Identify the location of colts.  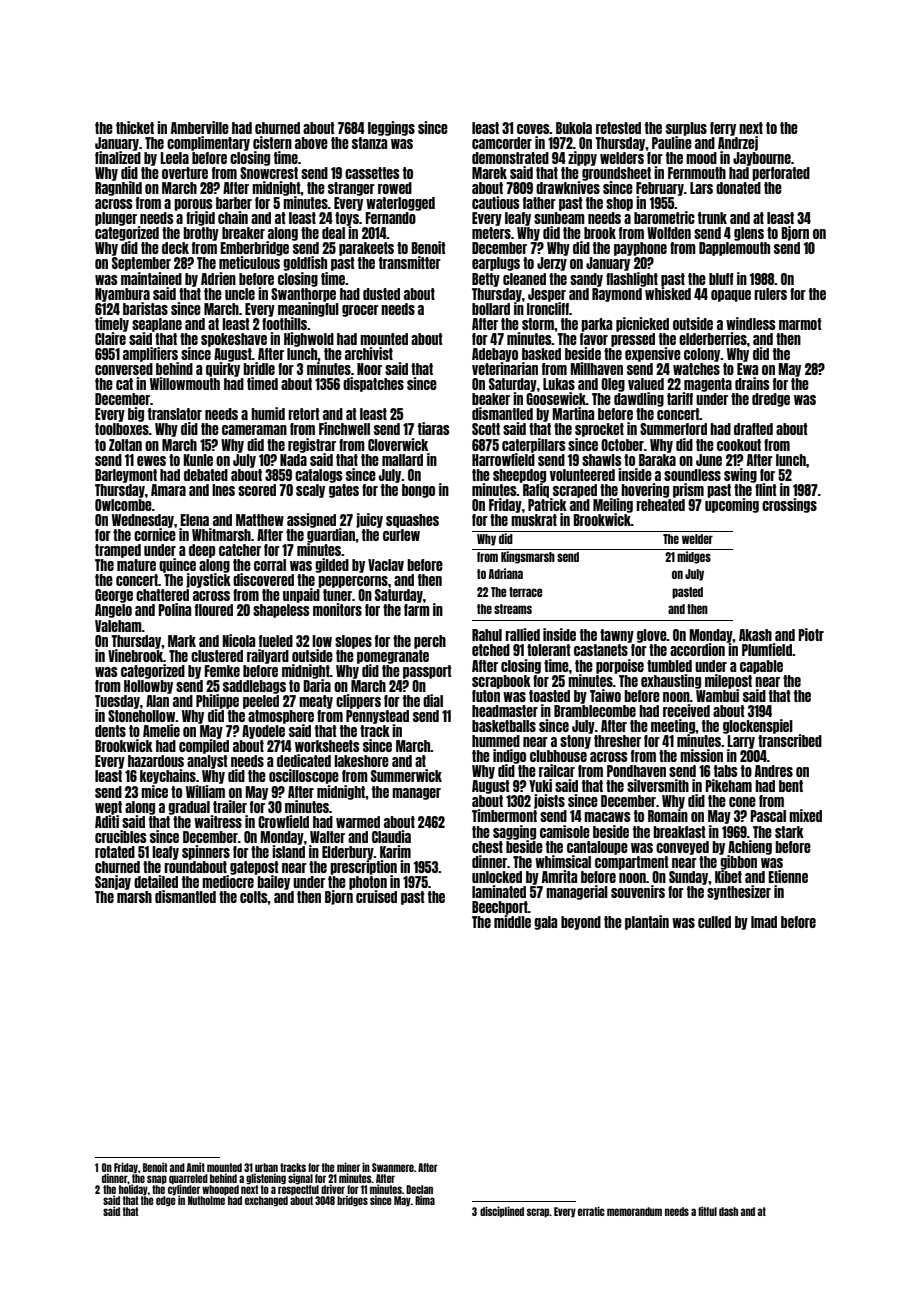
(254, 897).
